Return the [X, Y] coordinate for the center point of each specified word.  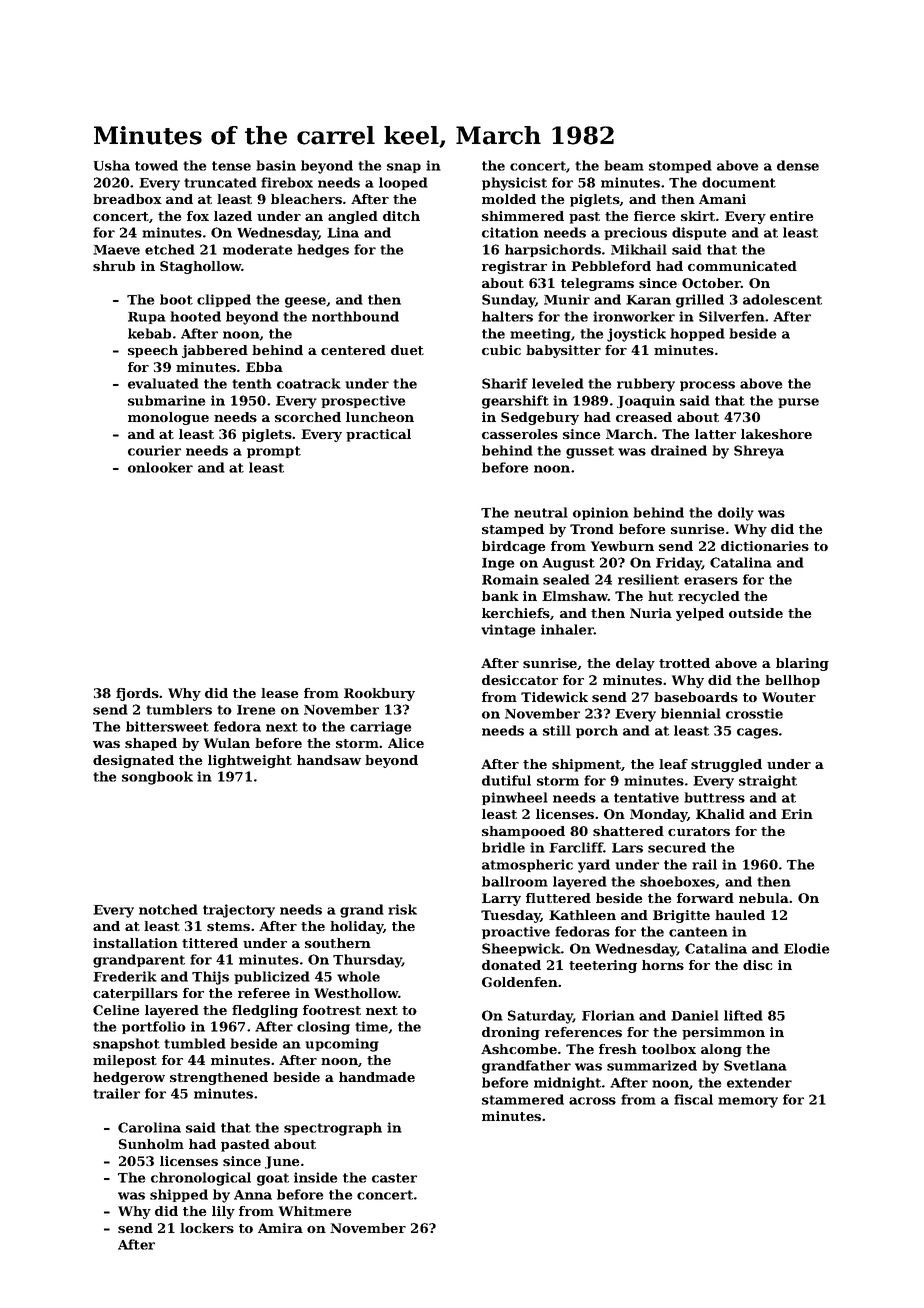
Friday [679, 564]
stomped [680, 166]
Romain [510, 579]
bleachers [306, 199]
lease [279, 693]
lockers [207, 1228]
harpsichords [553, 250]
